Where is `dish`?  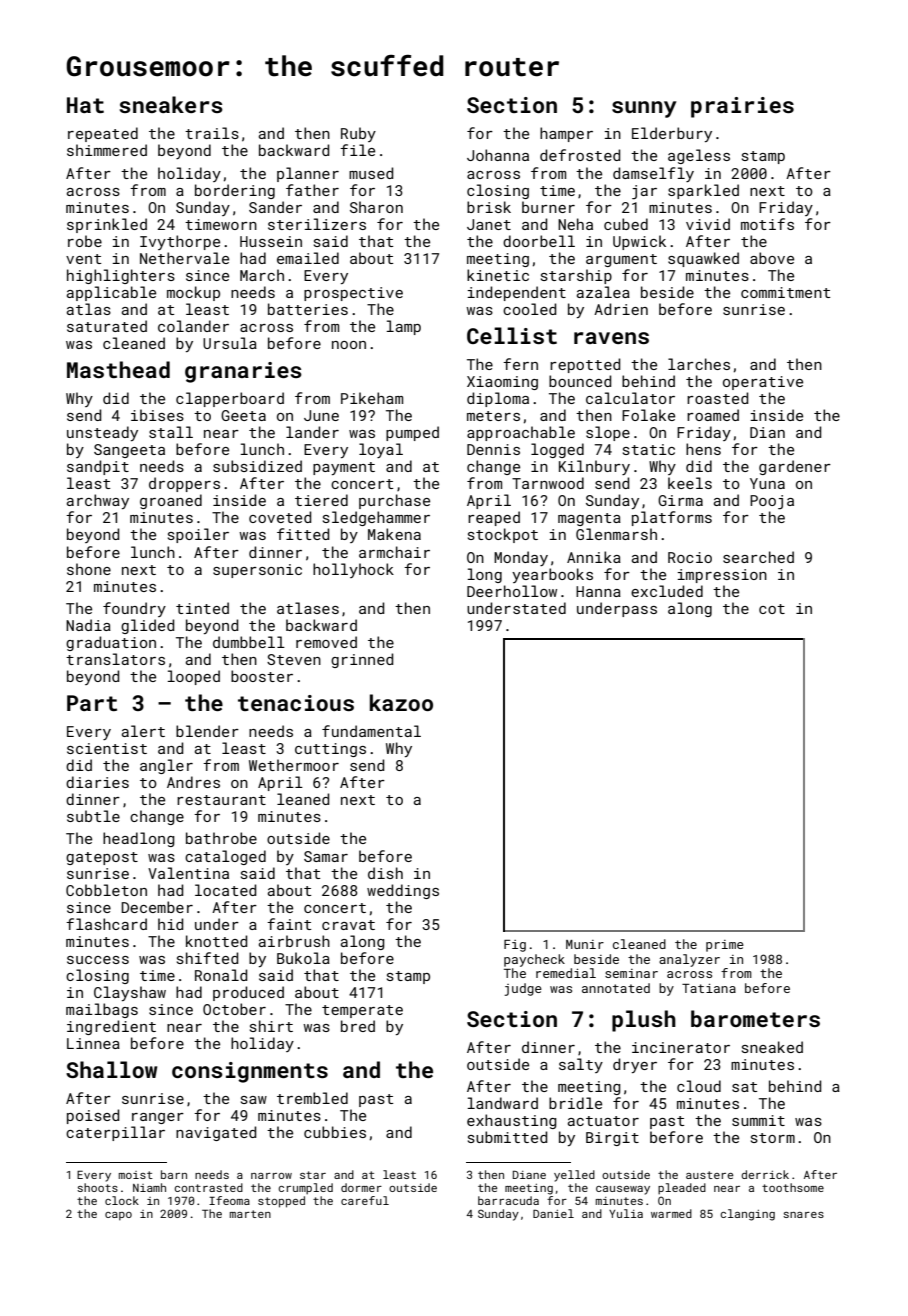
dish is located at coordinates (385, 873).
